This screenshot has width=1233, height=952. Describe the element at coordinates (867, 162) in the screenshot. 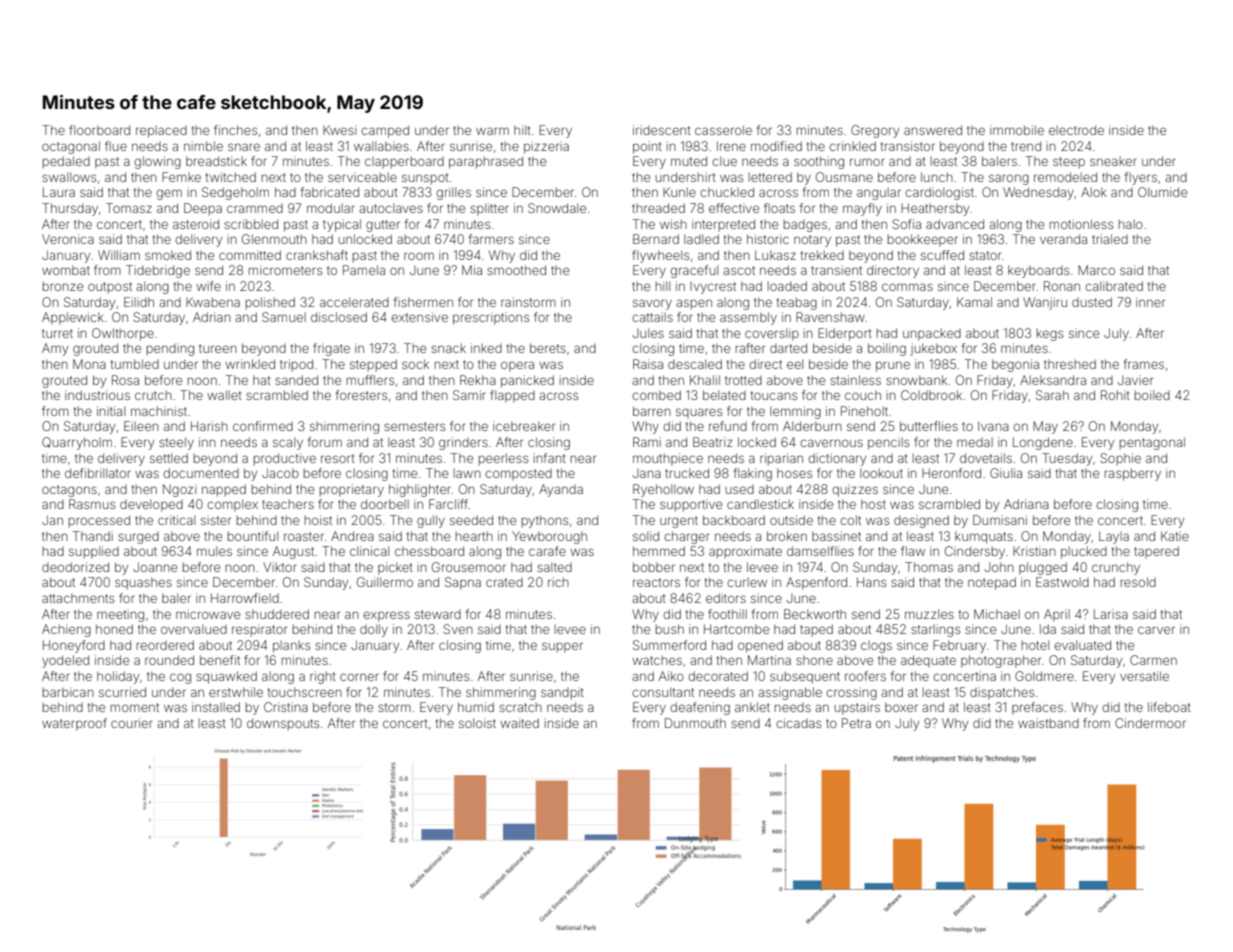

I see `rumor` at that location.
